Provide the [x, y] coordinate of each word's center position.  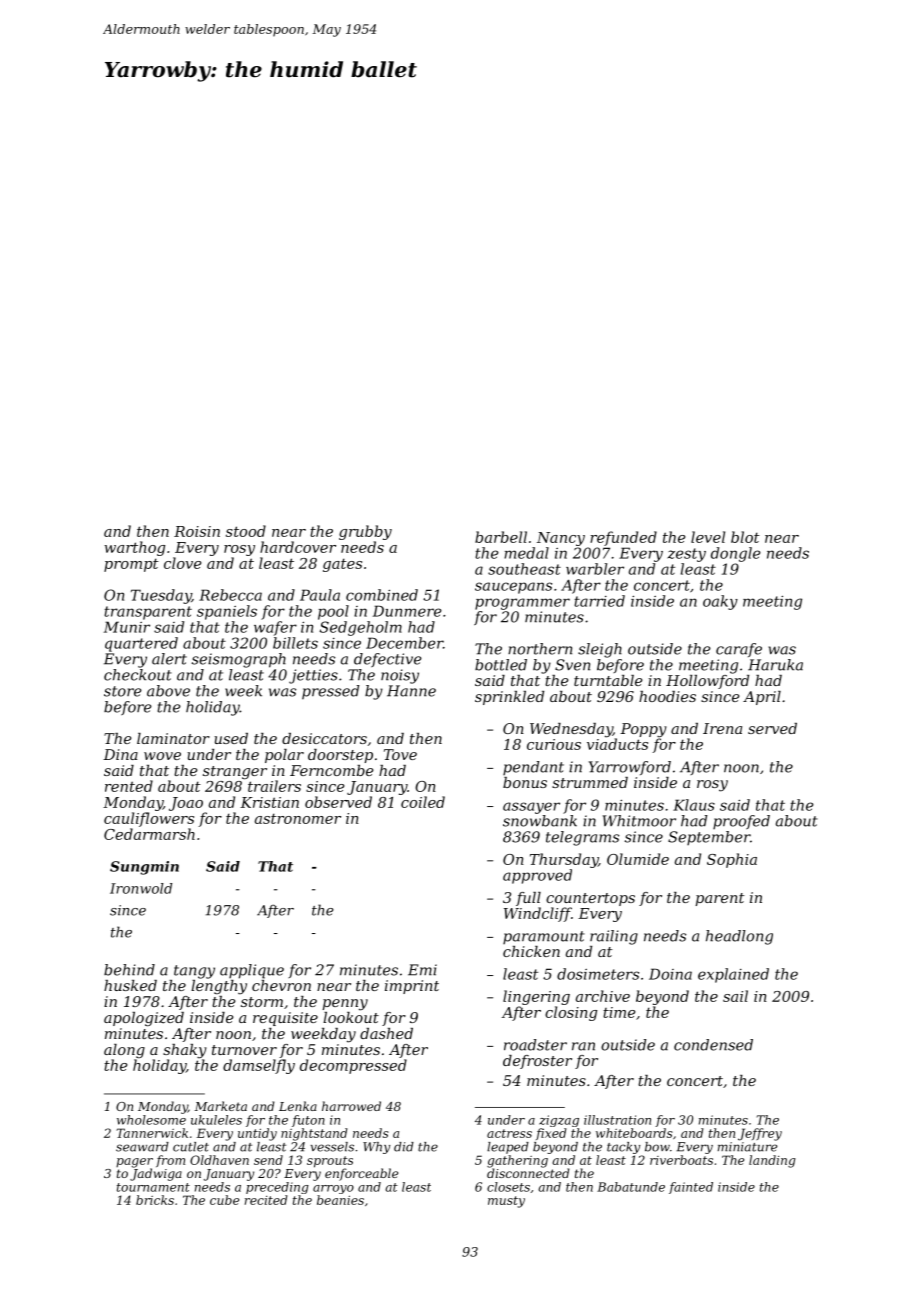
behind [129, 970]
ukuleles [216, 1120]
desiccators [324, 738]
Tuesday [161, 596]
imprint [412, 987]
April [762, 698]
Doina [670, 974]
